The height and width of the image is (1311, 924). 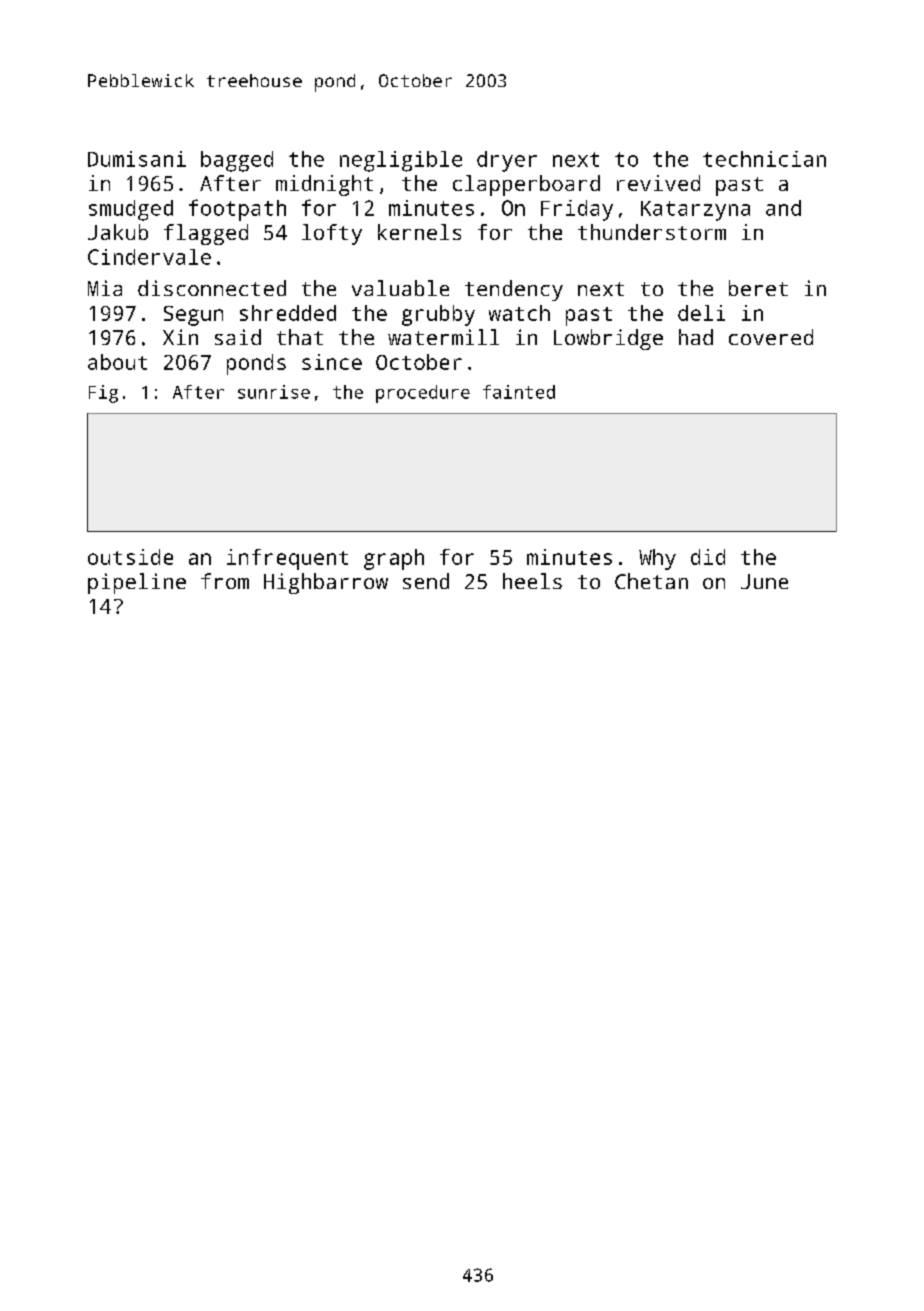 What do you see at coordinates (758, 288) in the image?
I see `beret` at bounding box center [758, 288].
